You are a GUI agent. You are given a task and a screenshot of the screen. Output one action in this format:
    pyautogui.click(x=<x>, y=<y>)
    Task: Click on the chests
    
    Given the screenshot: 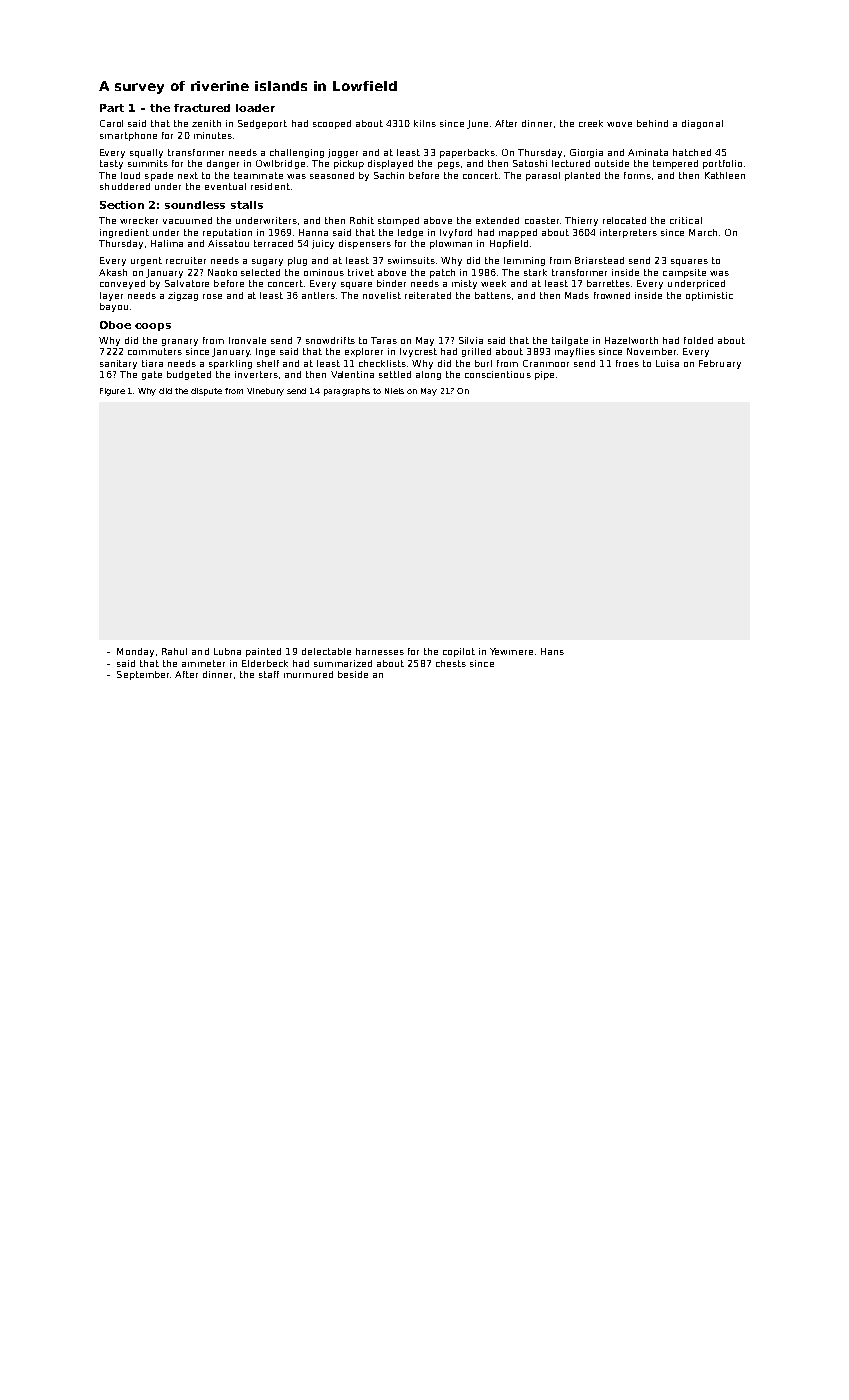 What is the action you would take?
    pyautogui.click(x=451, y=663)
